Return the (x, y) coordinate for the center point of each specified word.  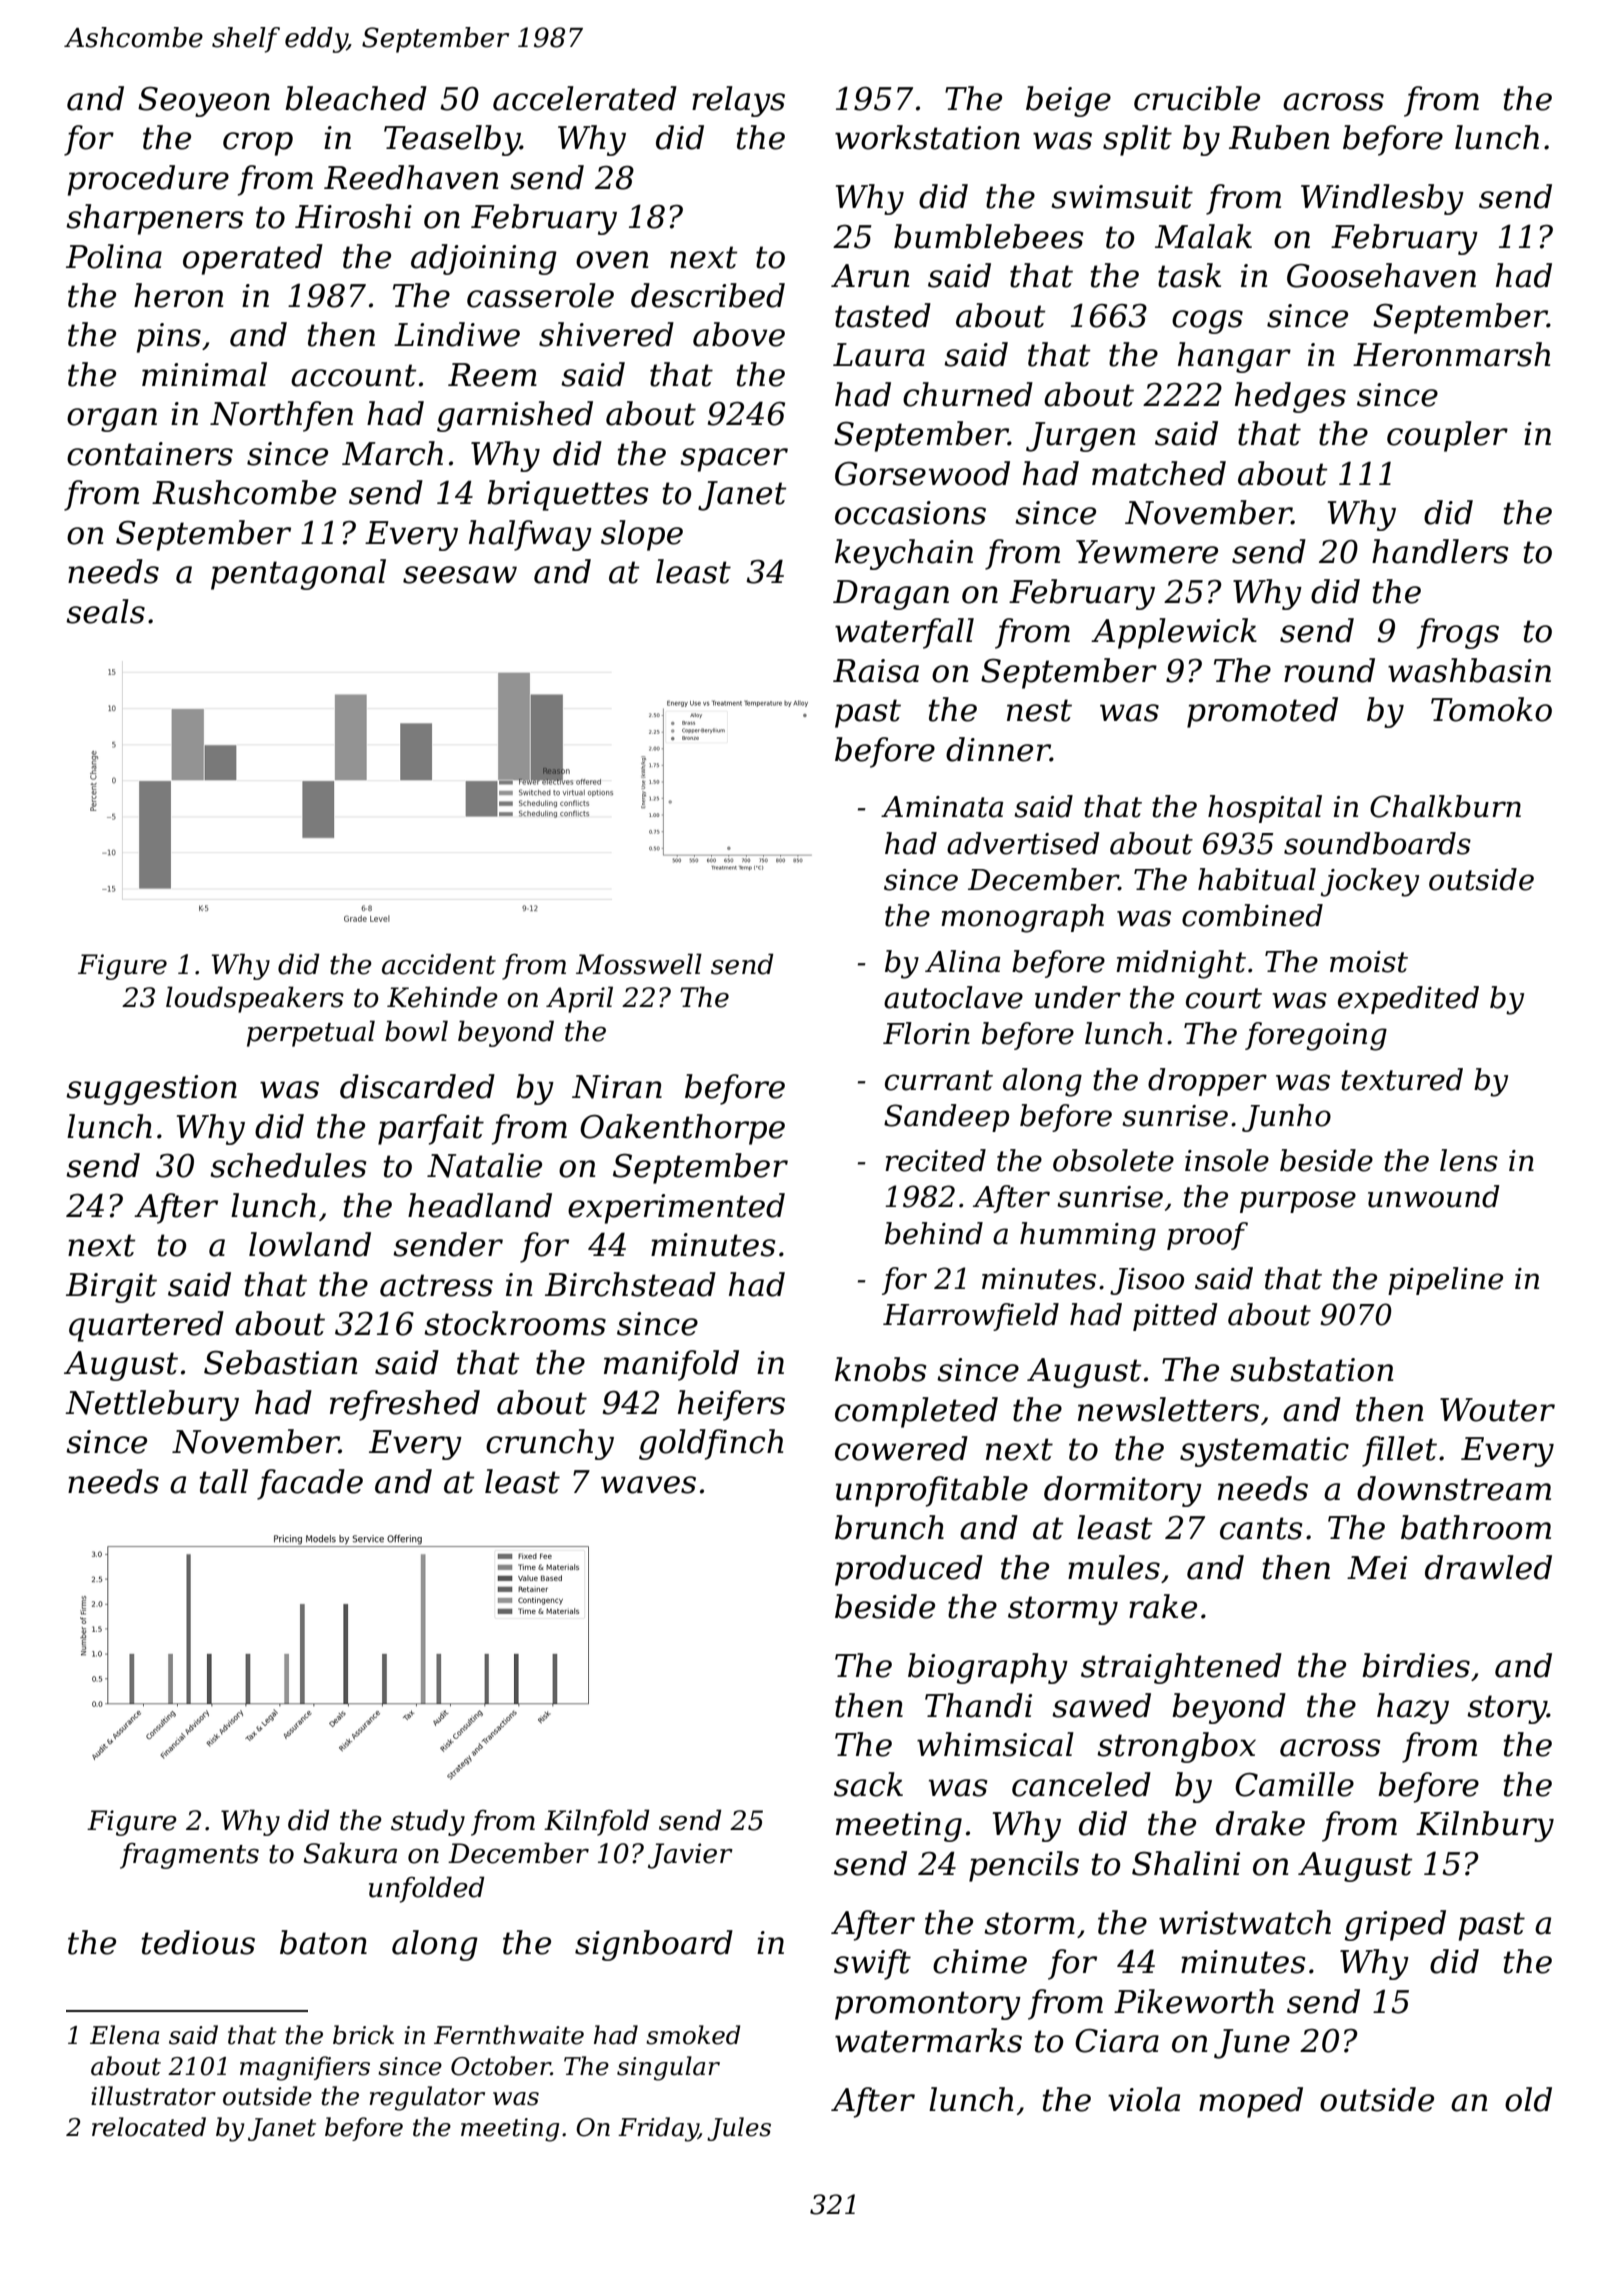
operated (253, 259)
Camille (1294, 1784)
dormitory (1123, 1491)
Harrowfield (971, 1317)
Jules (739, 2129)
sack (868, 1784)
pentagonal (298, 574)
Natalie (484, 1165)
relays (738, 101)
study (428, 1822)
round (1329, 670)
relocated (149, 2127)
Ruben (1279, 137)
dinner (998, 749)
